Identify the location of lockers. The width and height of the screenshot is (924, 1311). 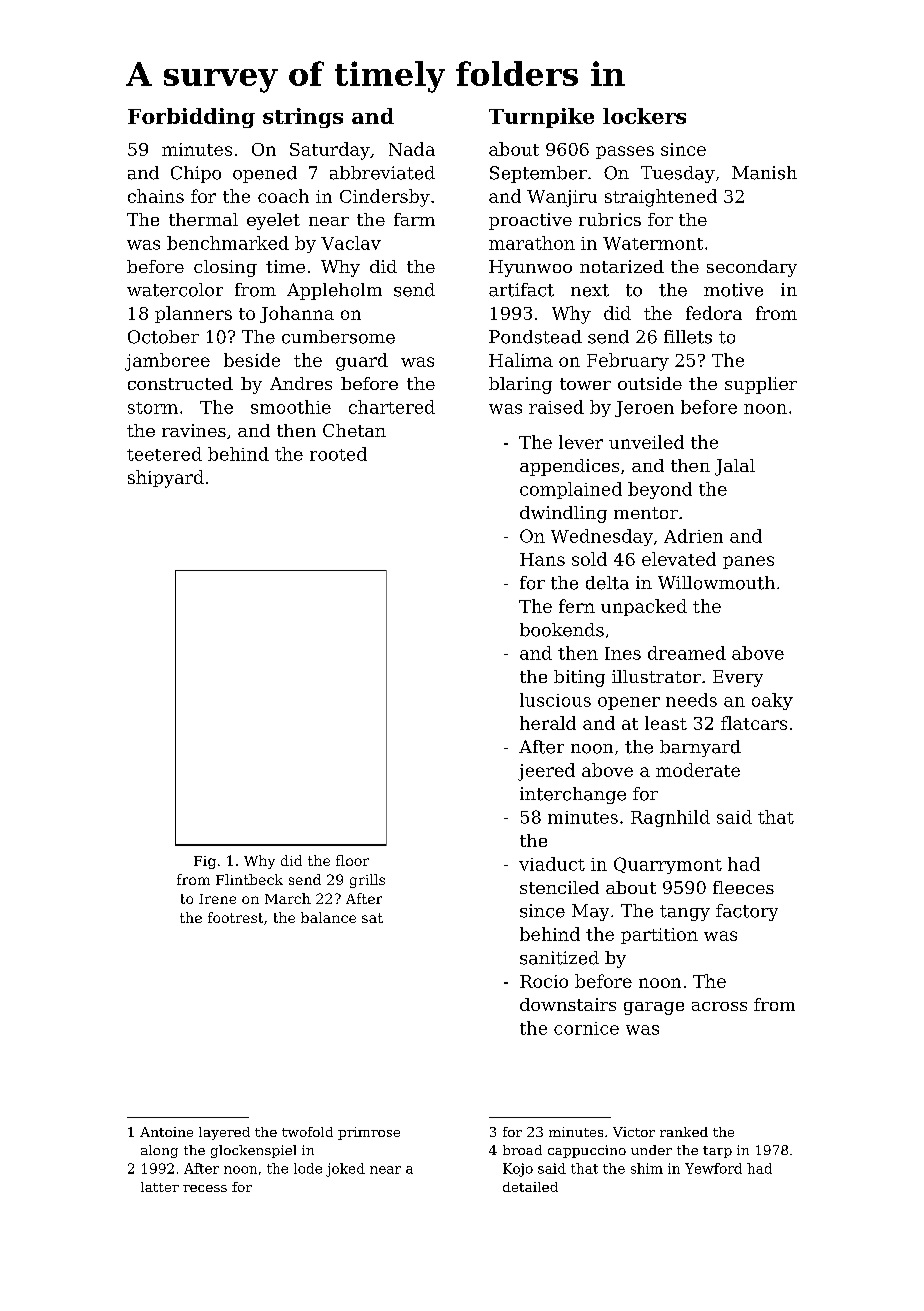
(644, 116).
